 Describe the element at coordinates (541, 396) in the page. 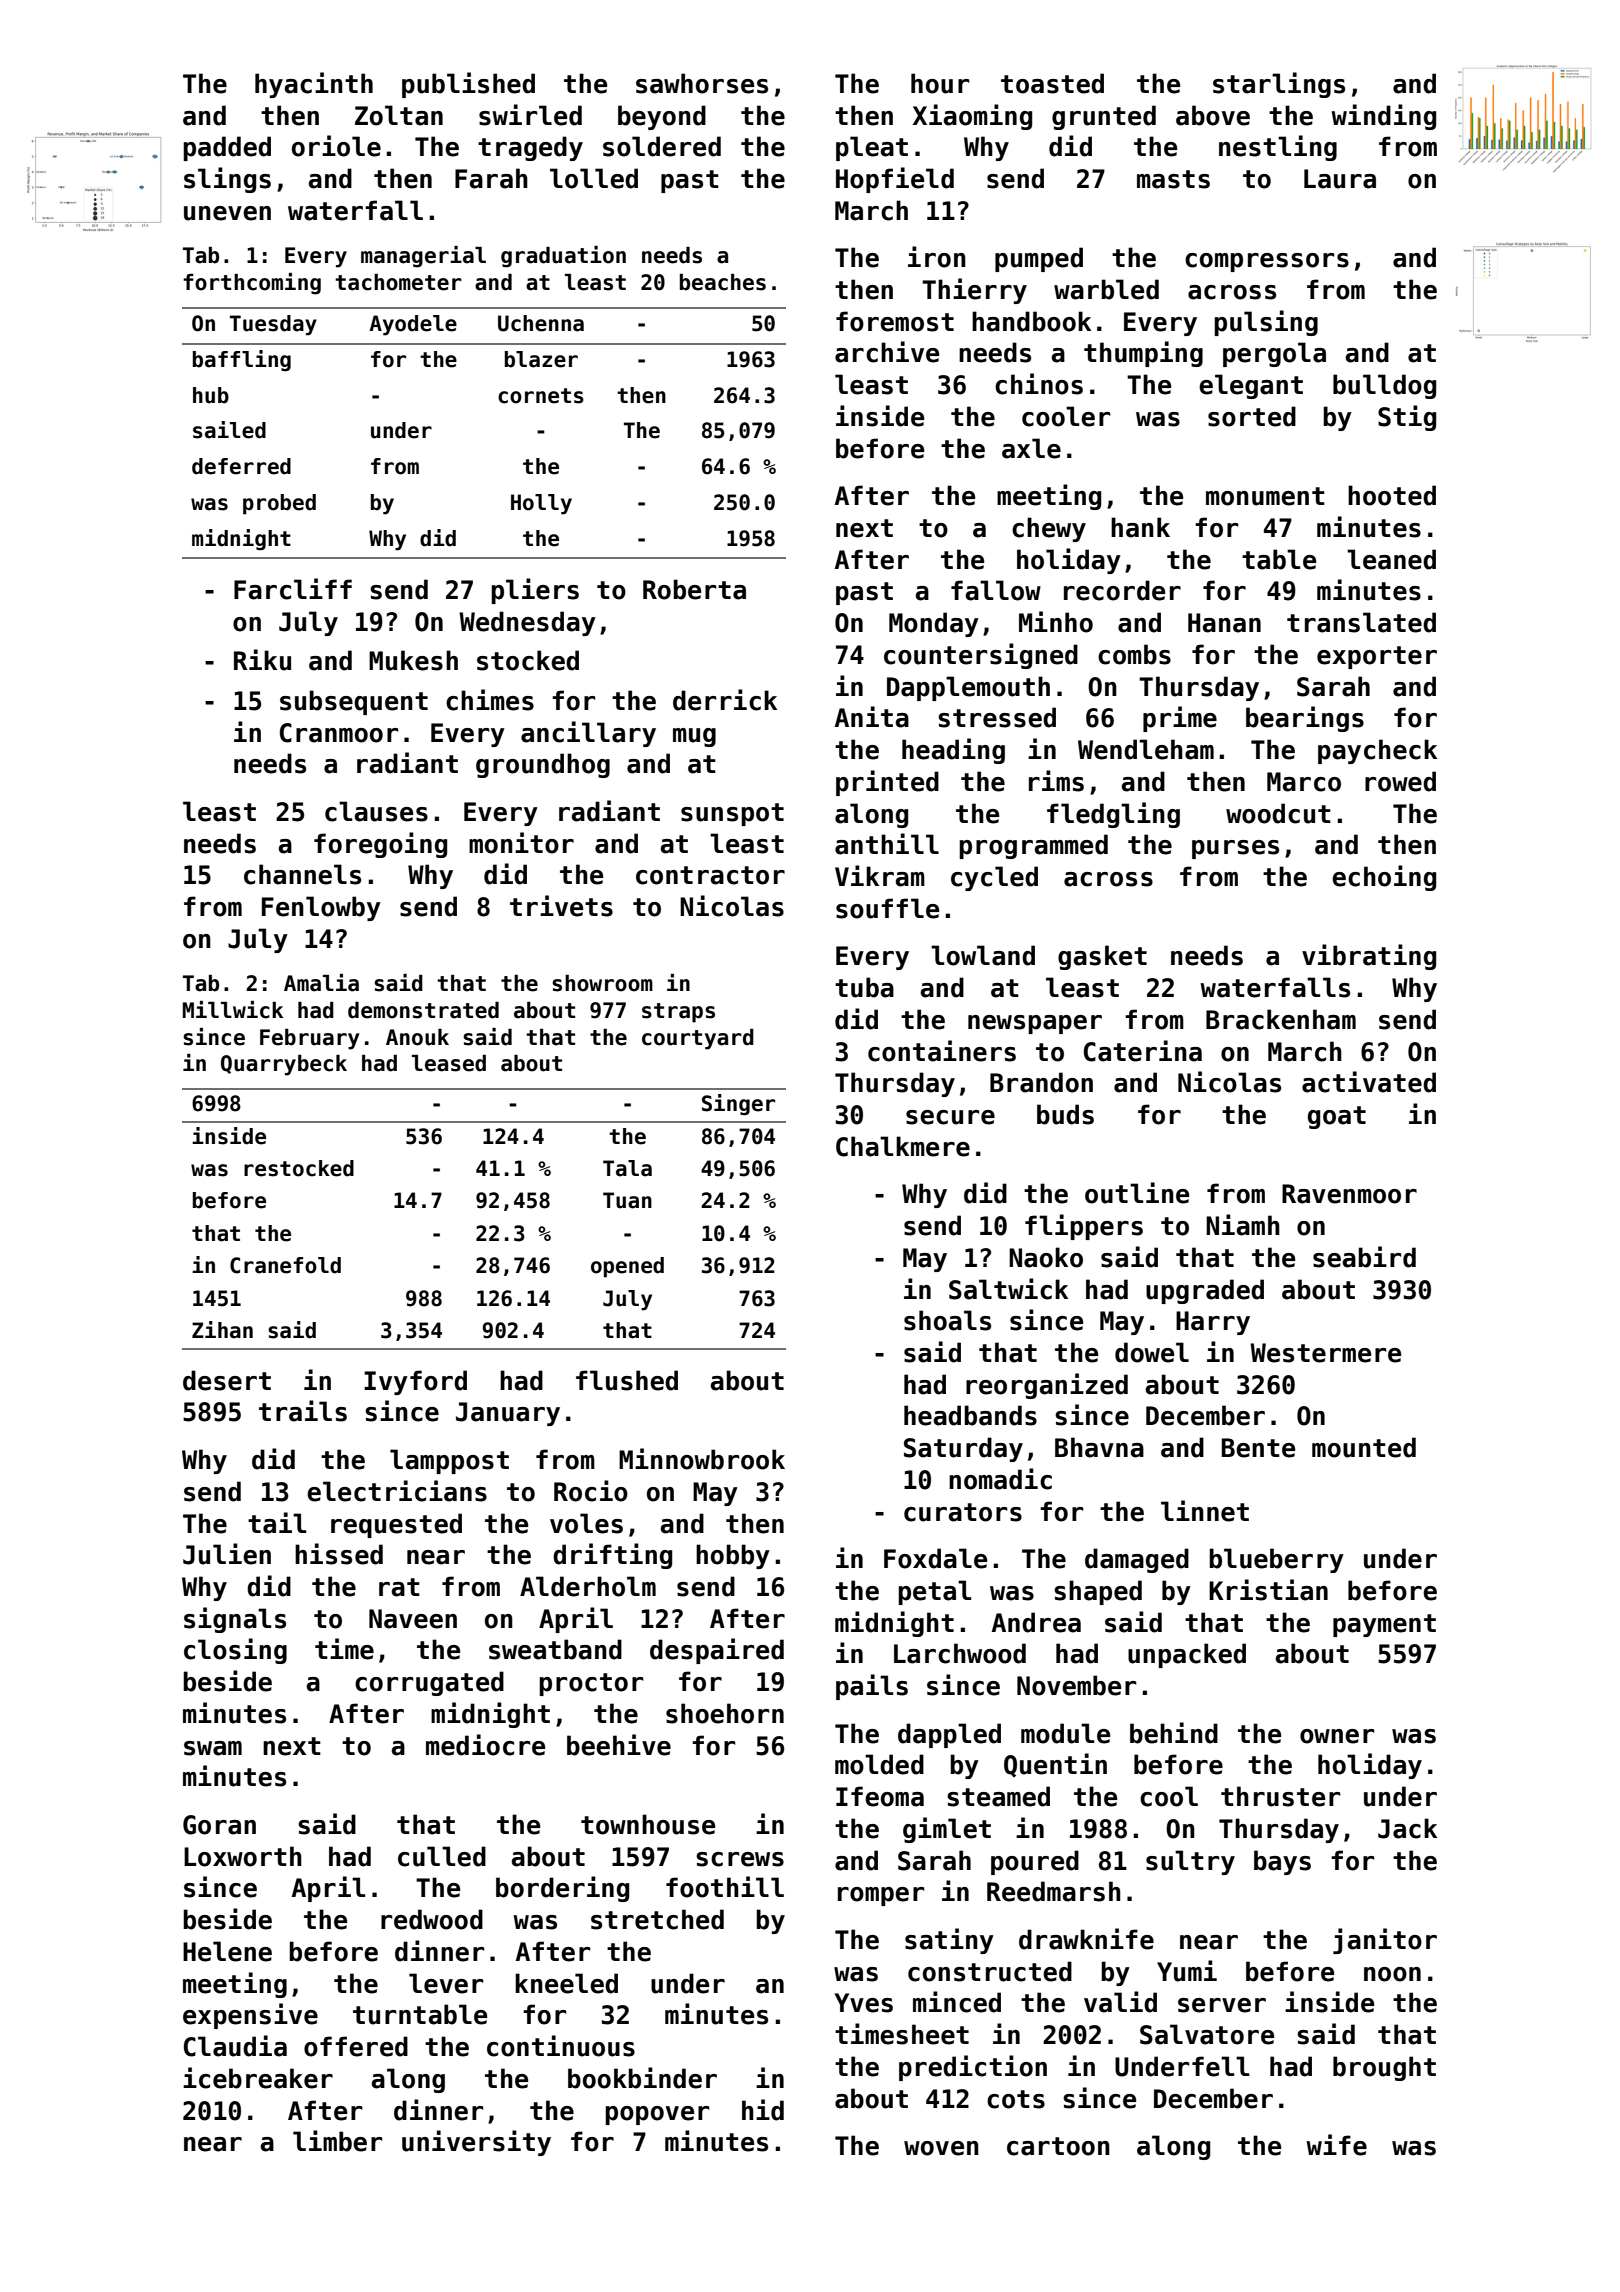

I see `cornets` at that location.
